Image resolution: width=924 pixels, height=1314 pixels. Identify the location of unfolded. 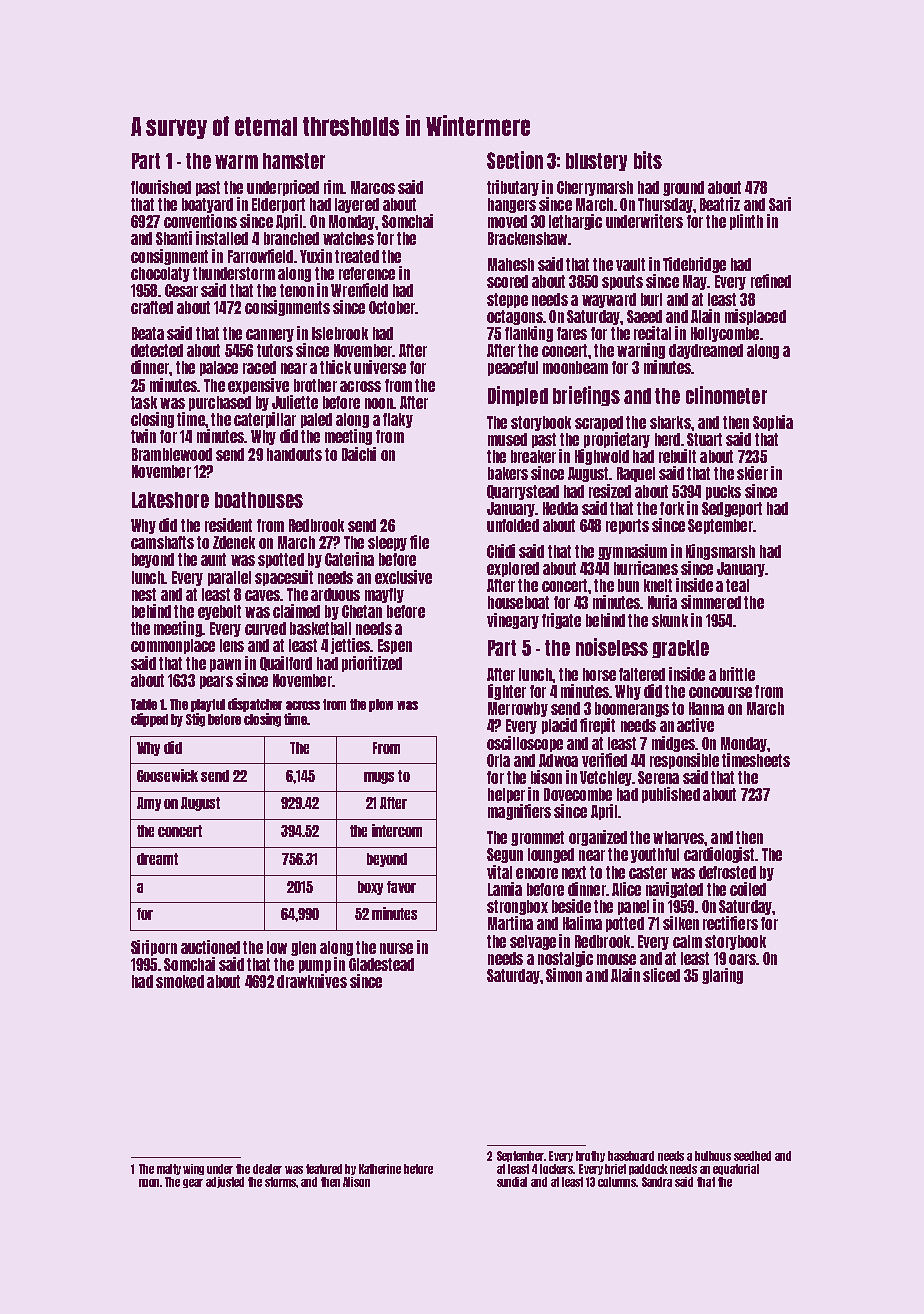
(513, 525).
